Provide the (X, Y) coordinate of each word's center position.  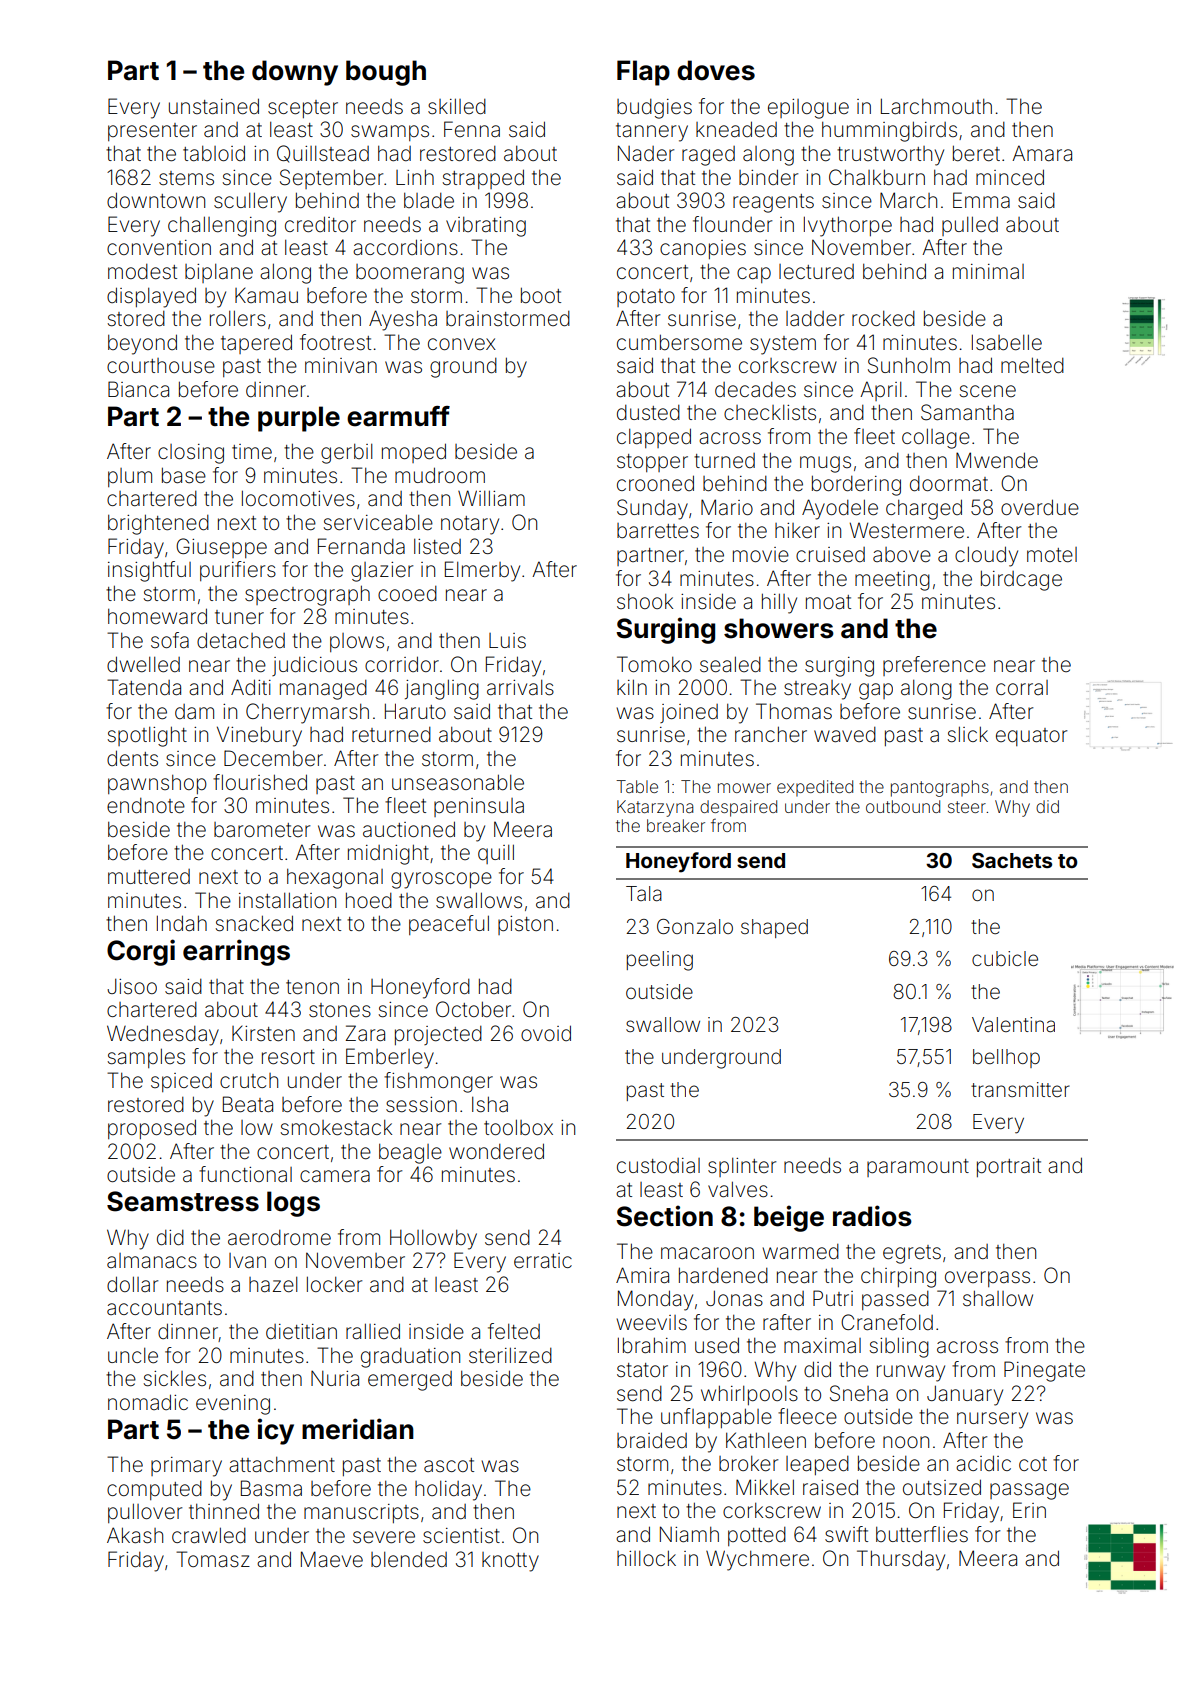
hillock (646, 1558)
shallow (998, 1298)
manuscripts (361, 1513)
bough (386, 73)
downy (295, 73)
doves (716, 70)
